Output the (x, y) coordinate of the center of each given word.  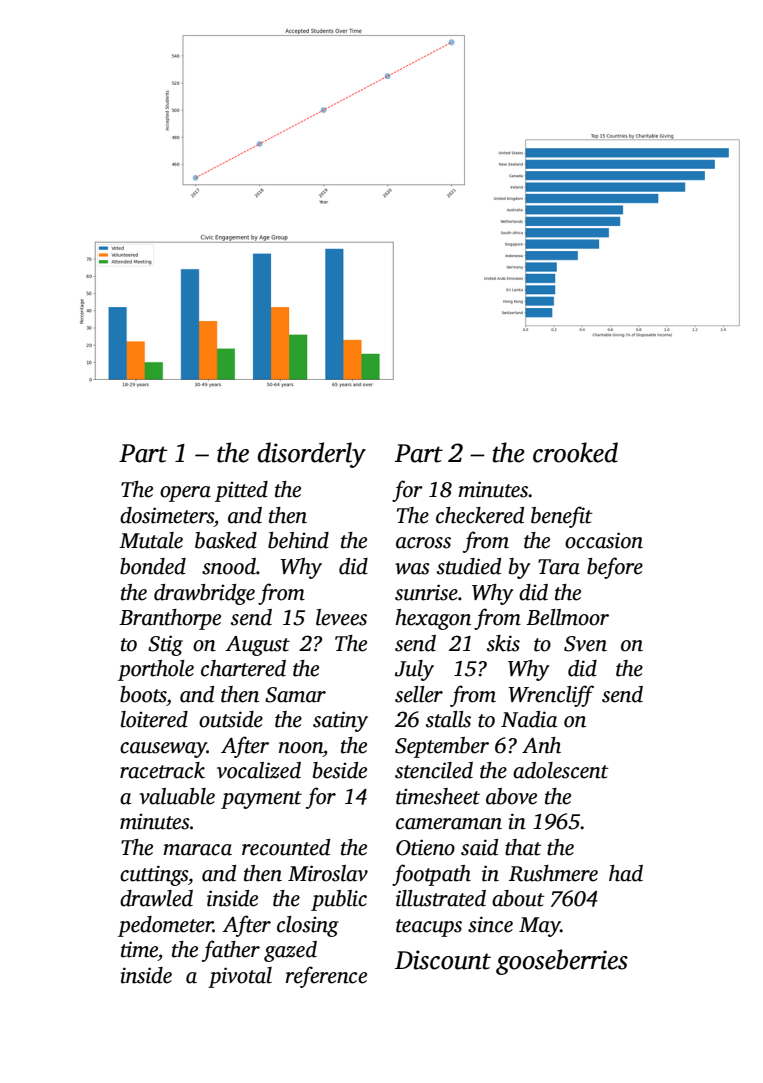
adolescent (561, 770)
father (231, 951)
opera (185, 494)
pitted (241, 491)
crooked (575, 452)
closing (308, 926)
